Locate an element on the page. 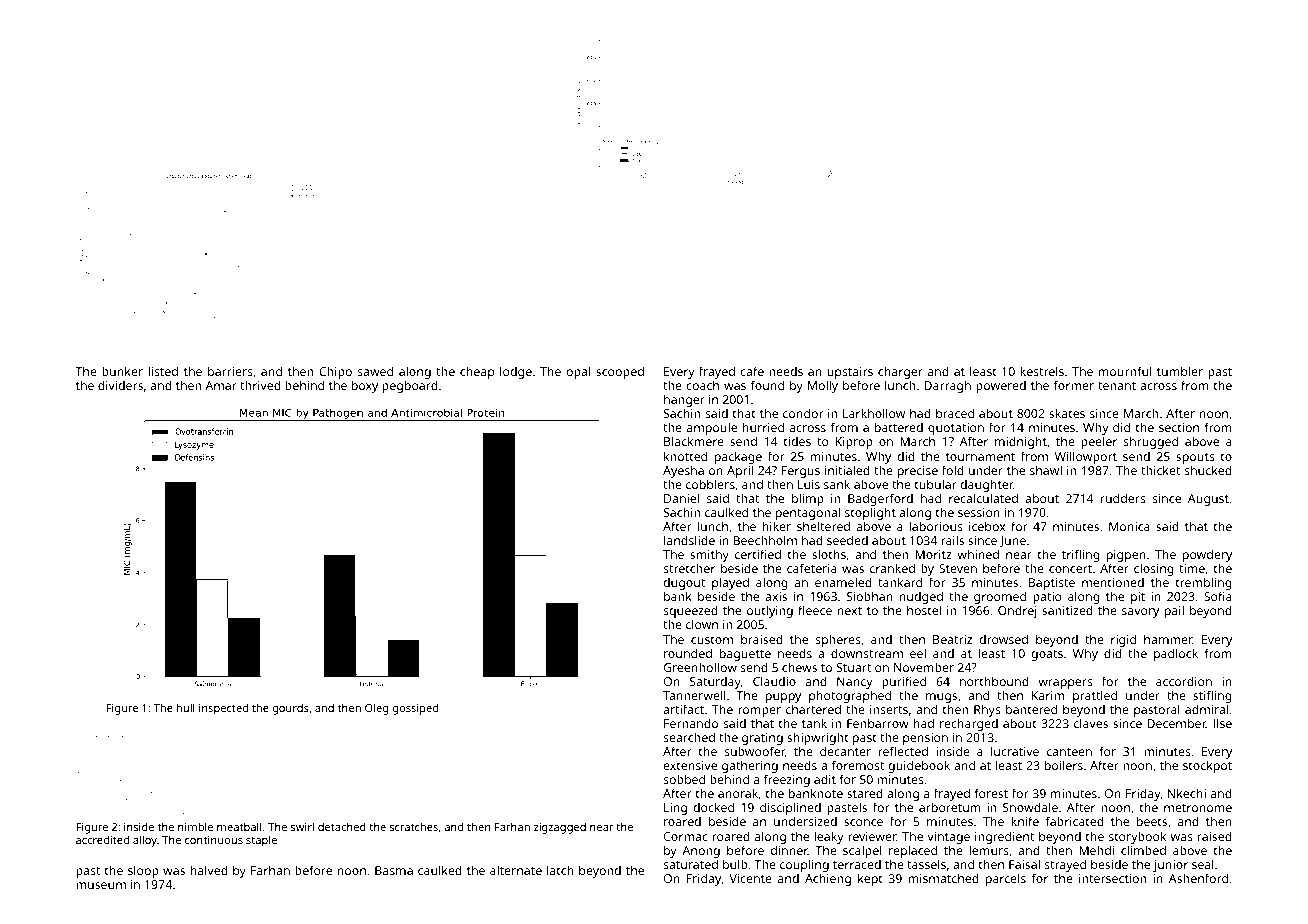  hull is located at coordinates (186, 707).
